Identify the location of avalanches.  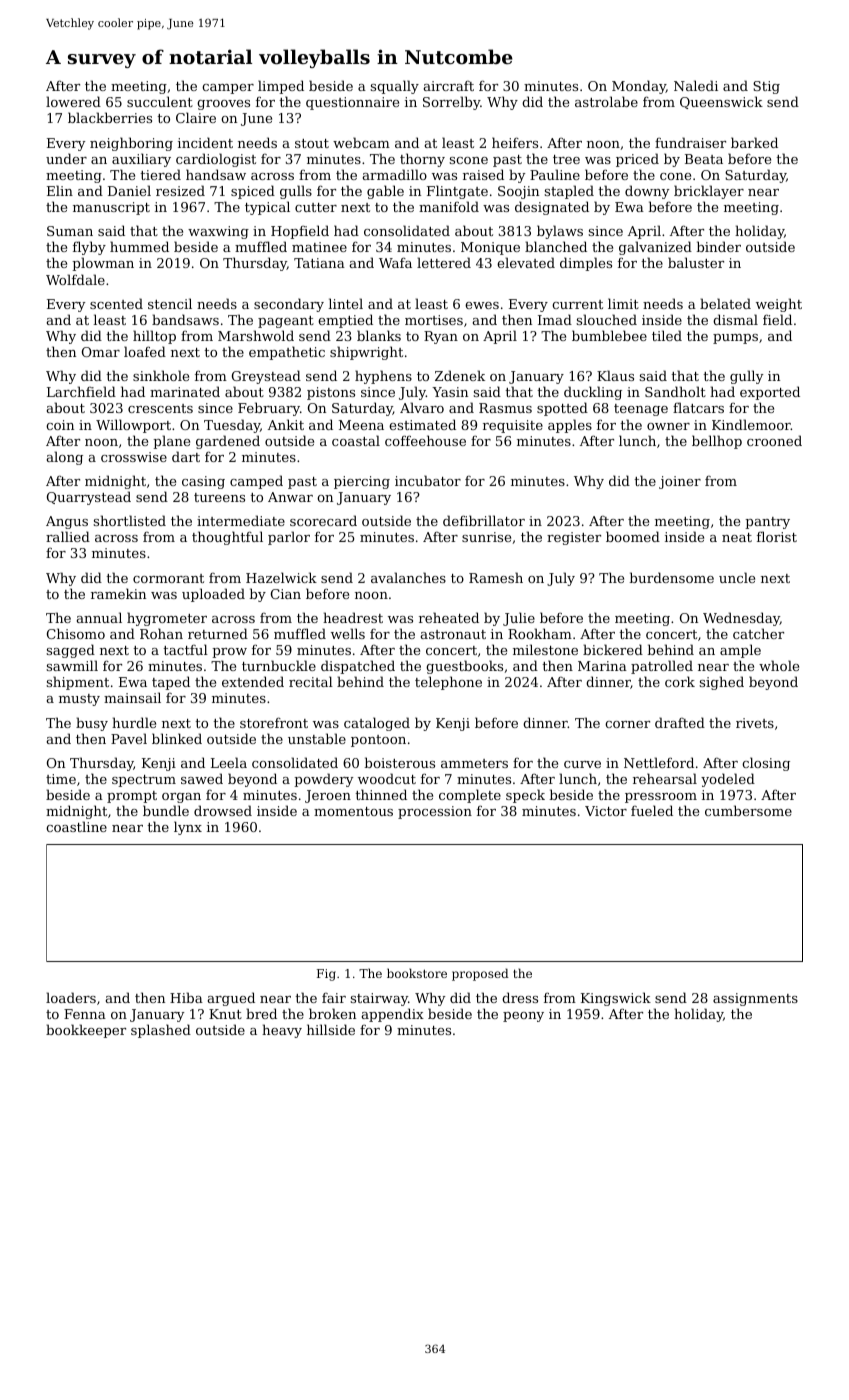
(408, 577).
